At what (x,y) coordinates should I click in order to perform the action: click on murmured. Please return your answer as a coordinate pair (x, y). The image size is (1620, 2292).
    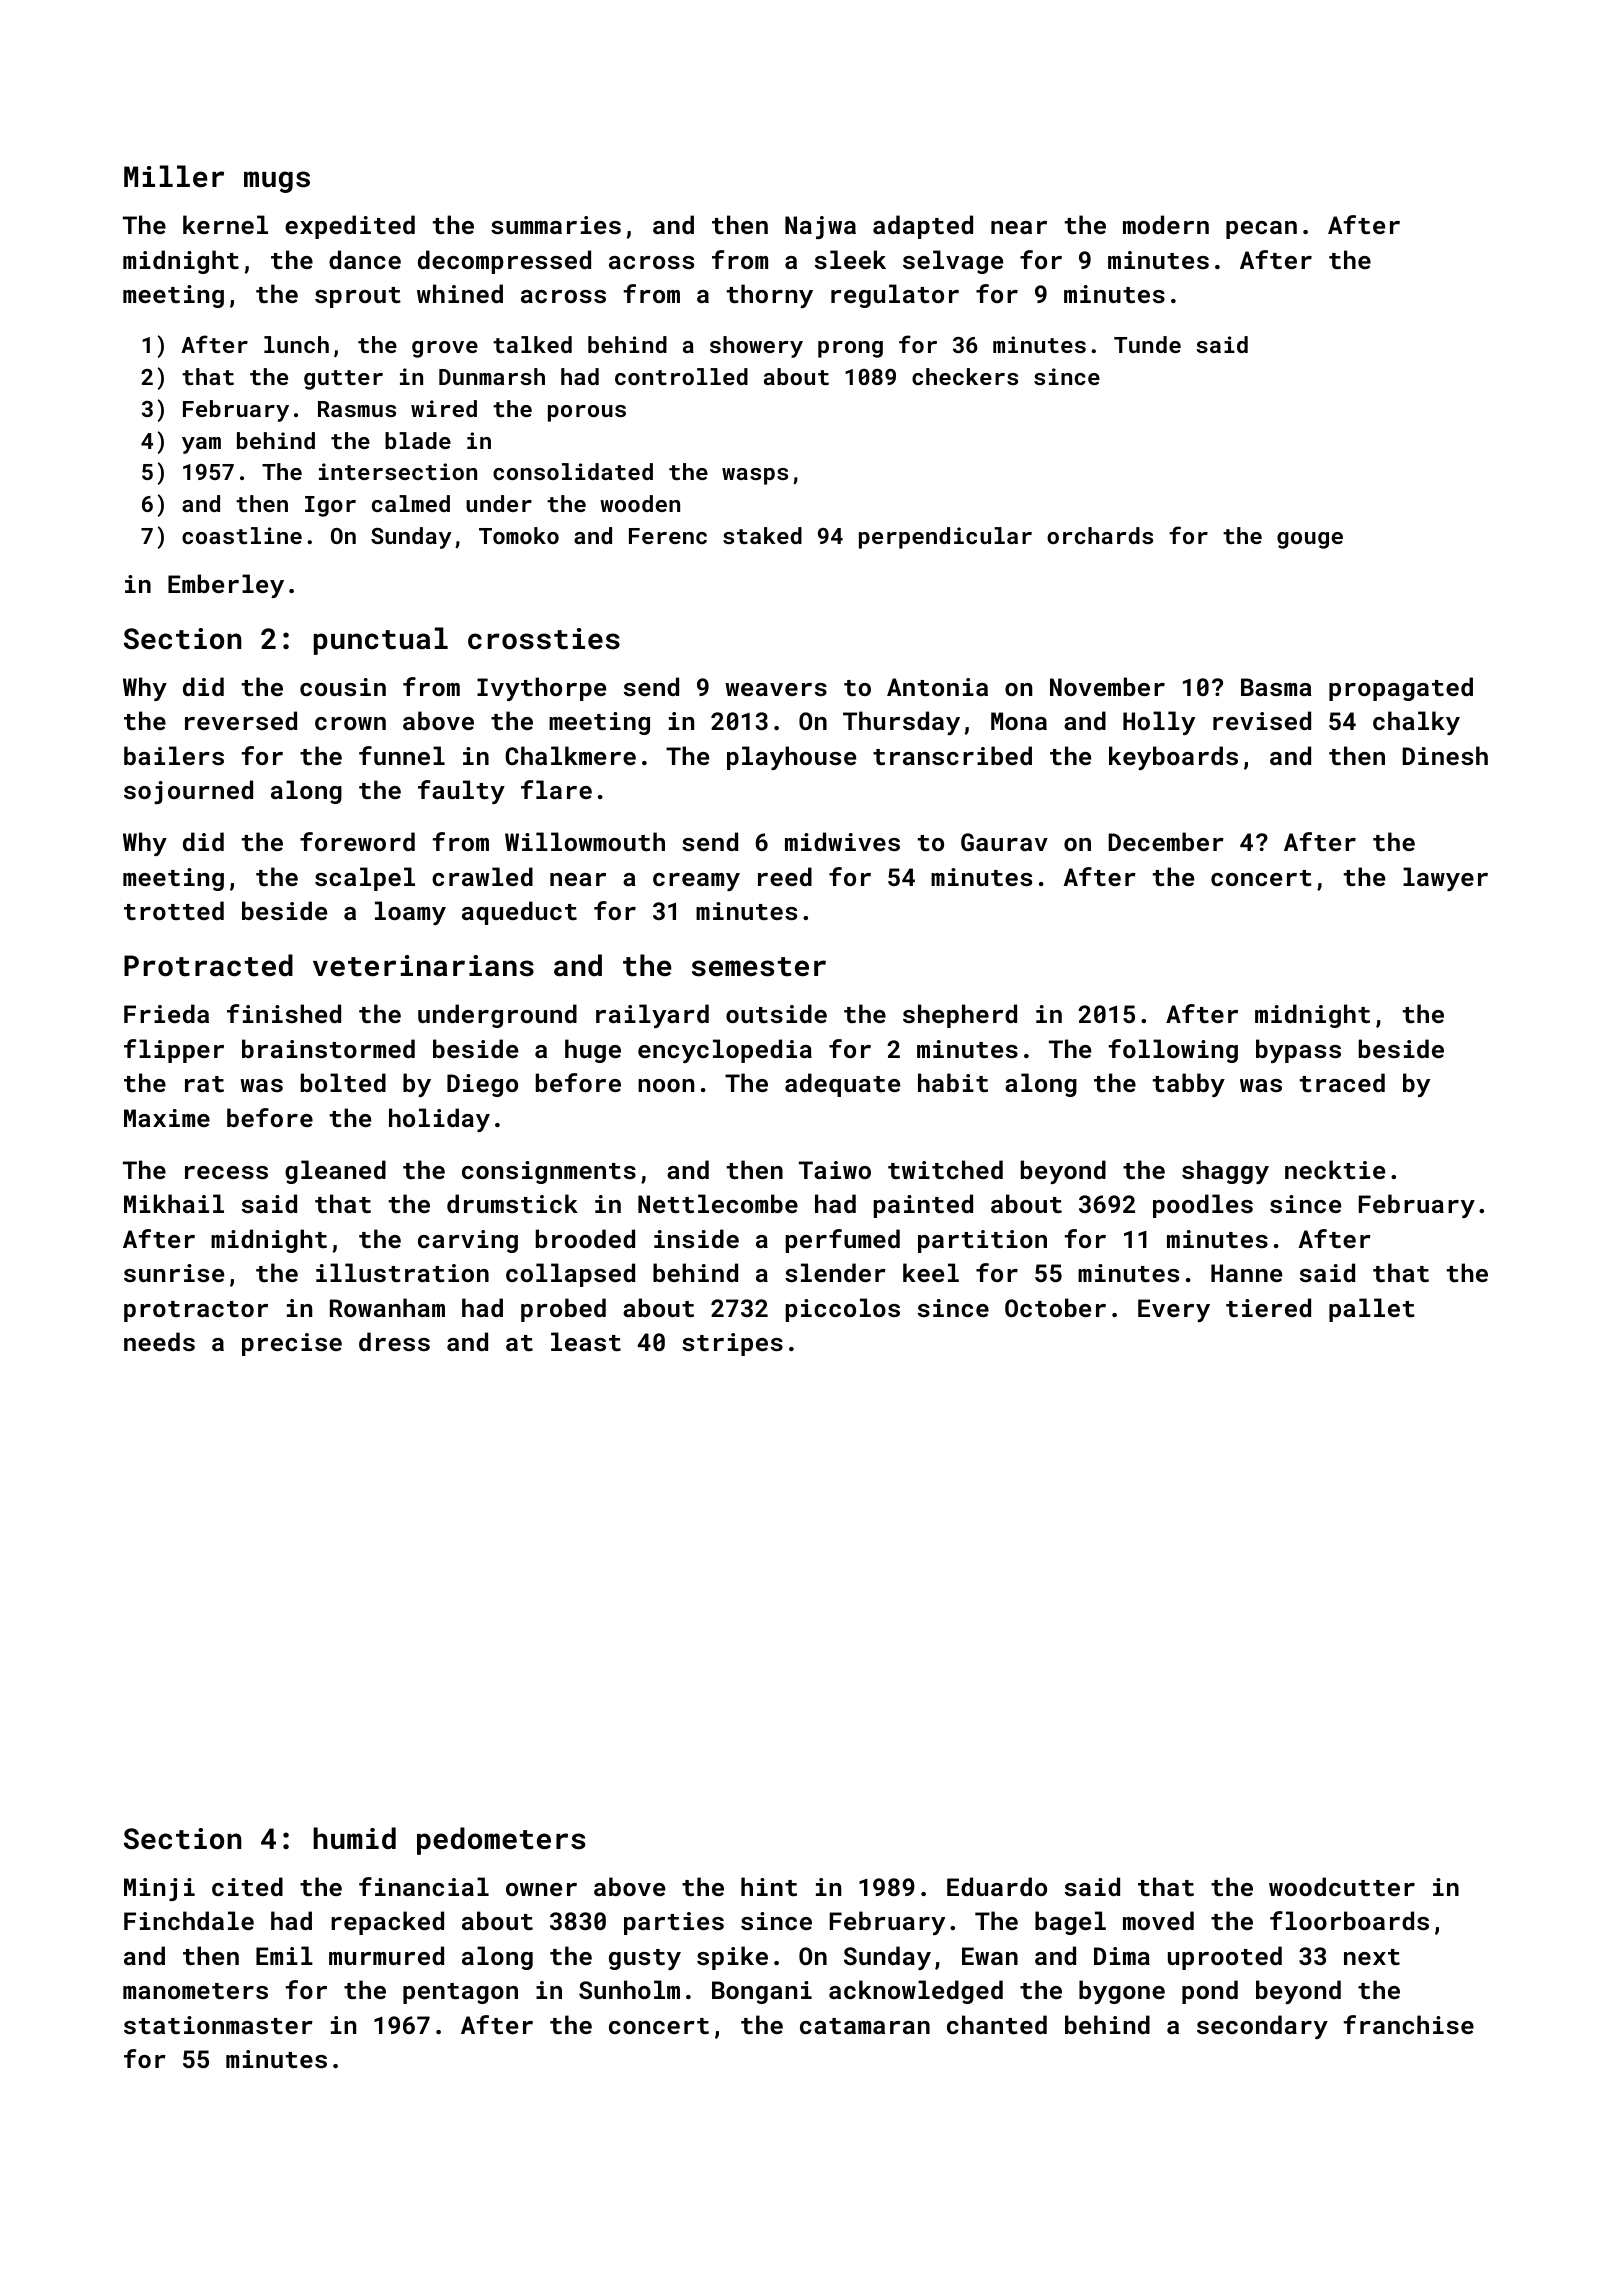
    Looking at the image, I should click on (386, 1955).
